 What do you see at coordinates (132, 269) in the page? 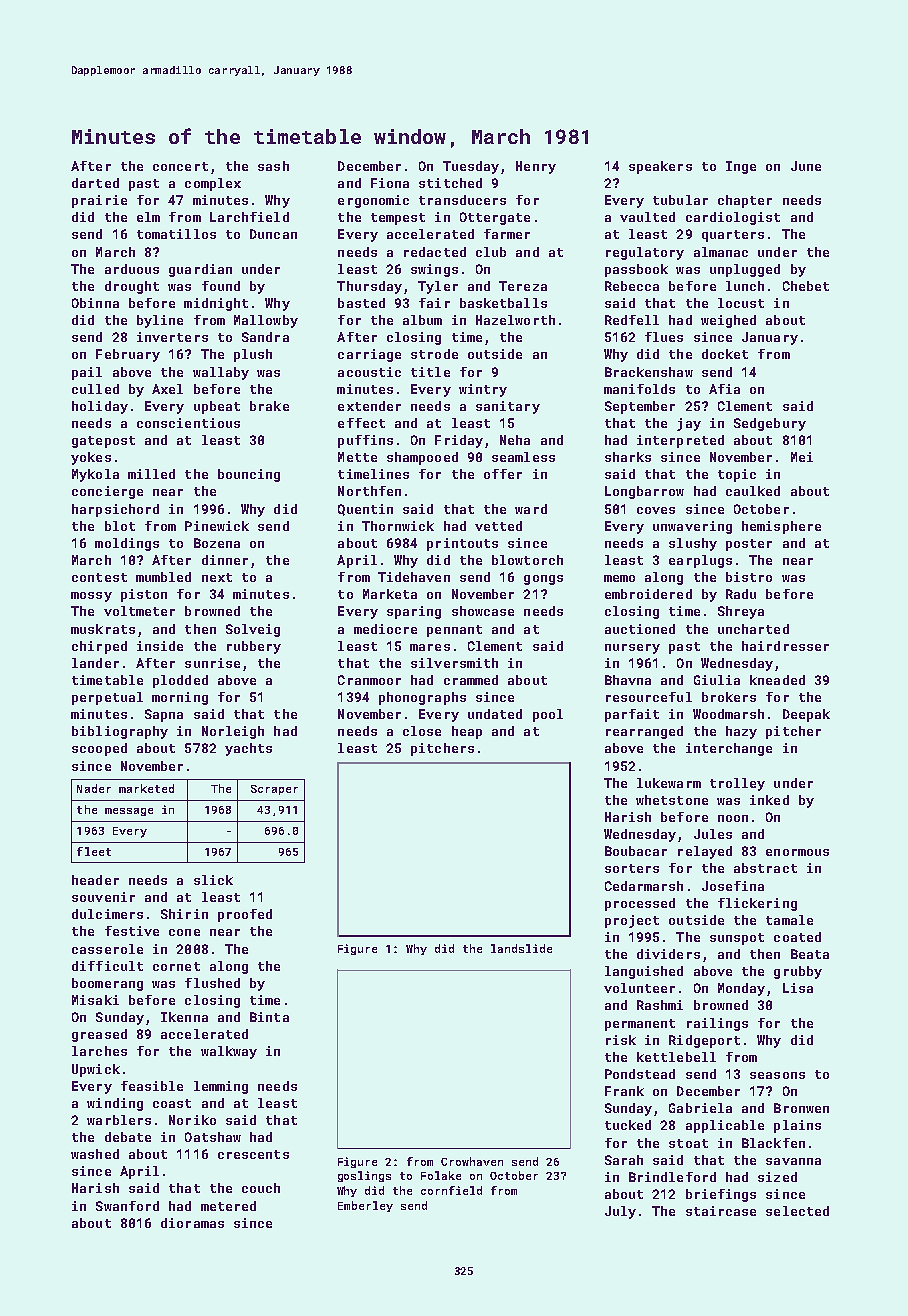
I see `arduous` at bounding box center [132, 269].
